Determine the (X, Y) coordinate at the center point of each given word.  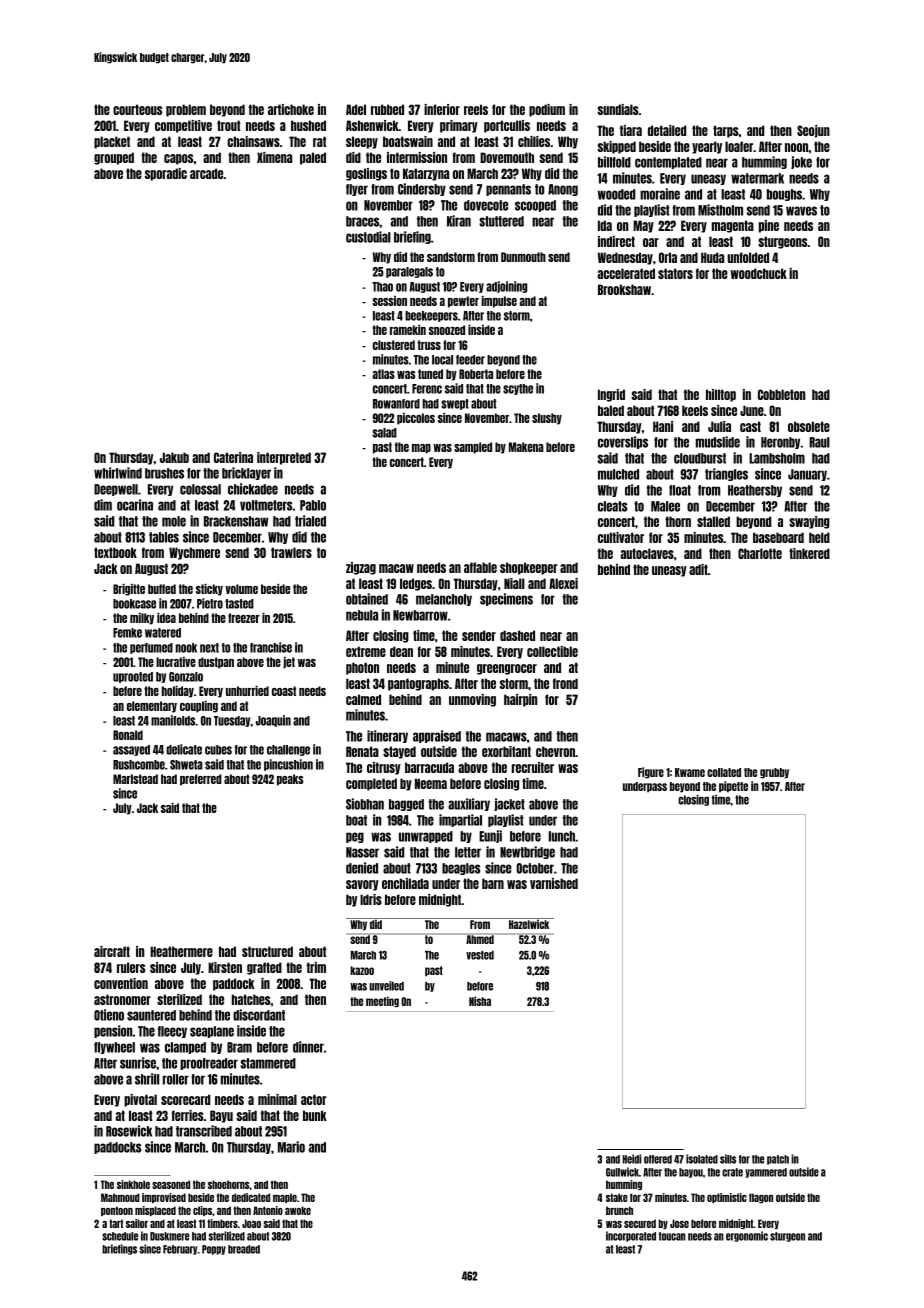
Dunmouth (523, 257)
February (180, 1250)
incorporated (631, 1236)
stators (675, 273)
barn (493, 883)
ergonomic (747, 1236)
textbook (115, 552)
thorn (678, 521)
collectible (552, 651)
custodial (368, 237)
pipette (733, 787)
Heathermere (181, 951)
